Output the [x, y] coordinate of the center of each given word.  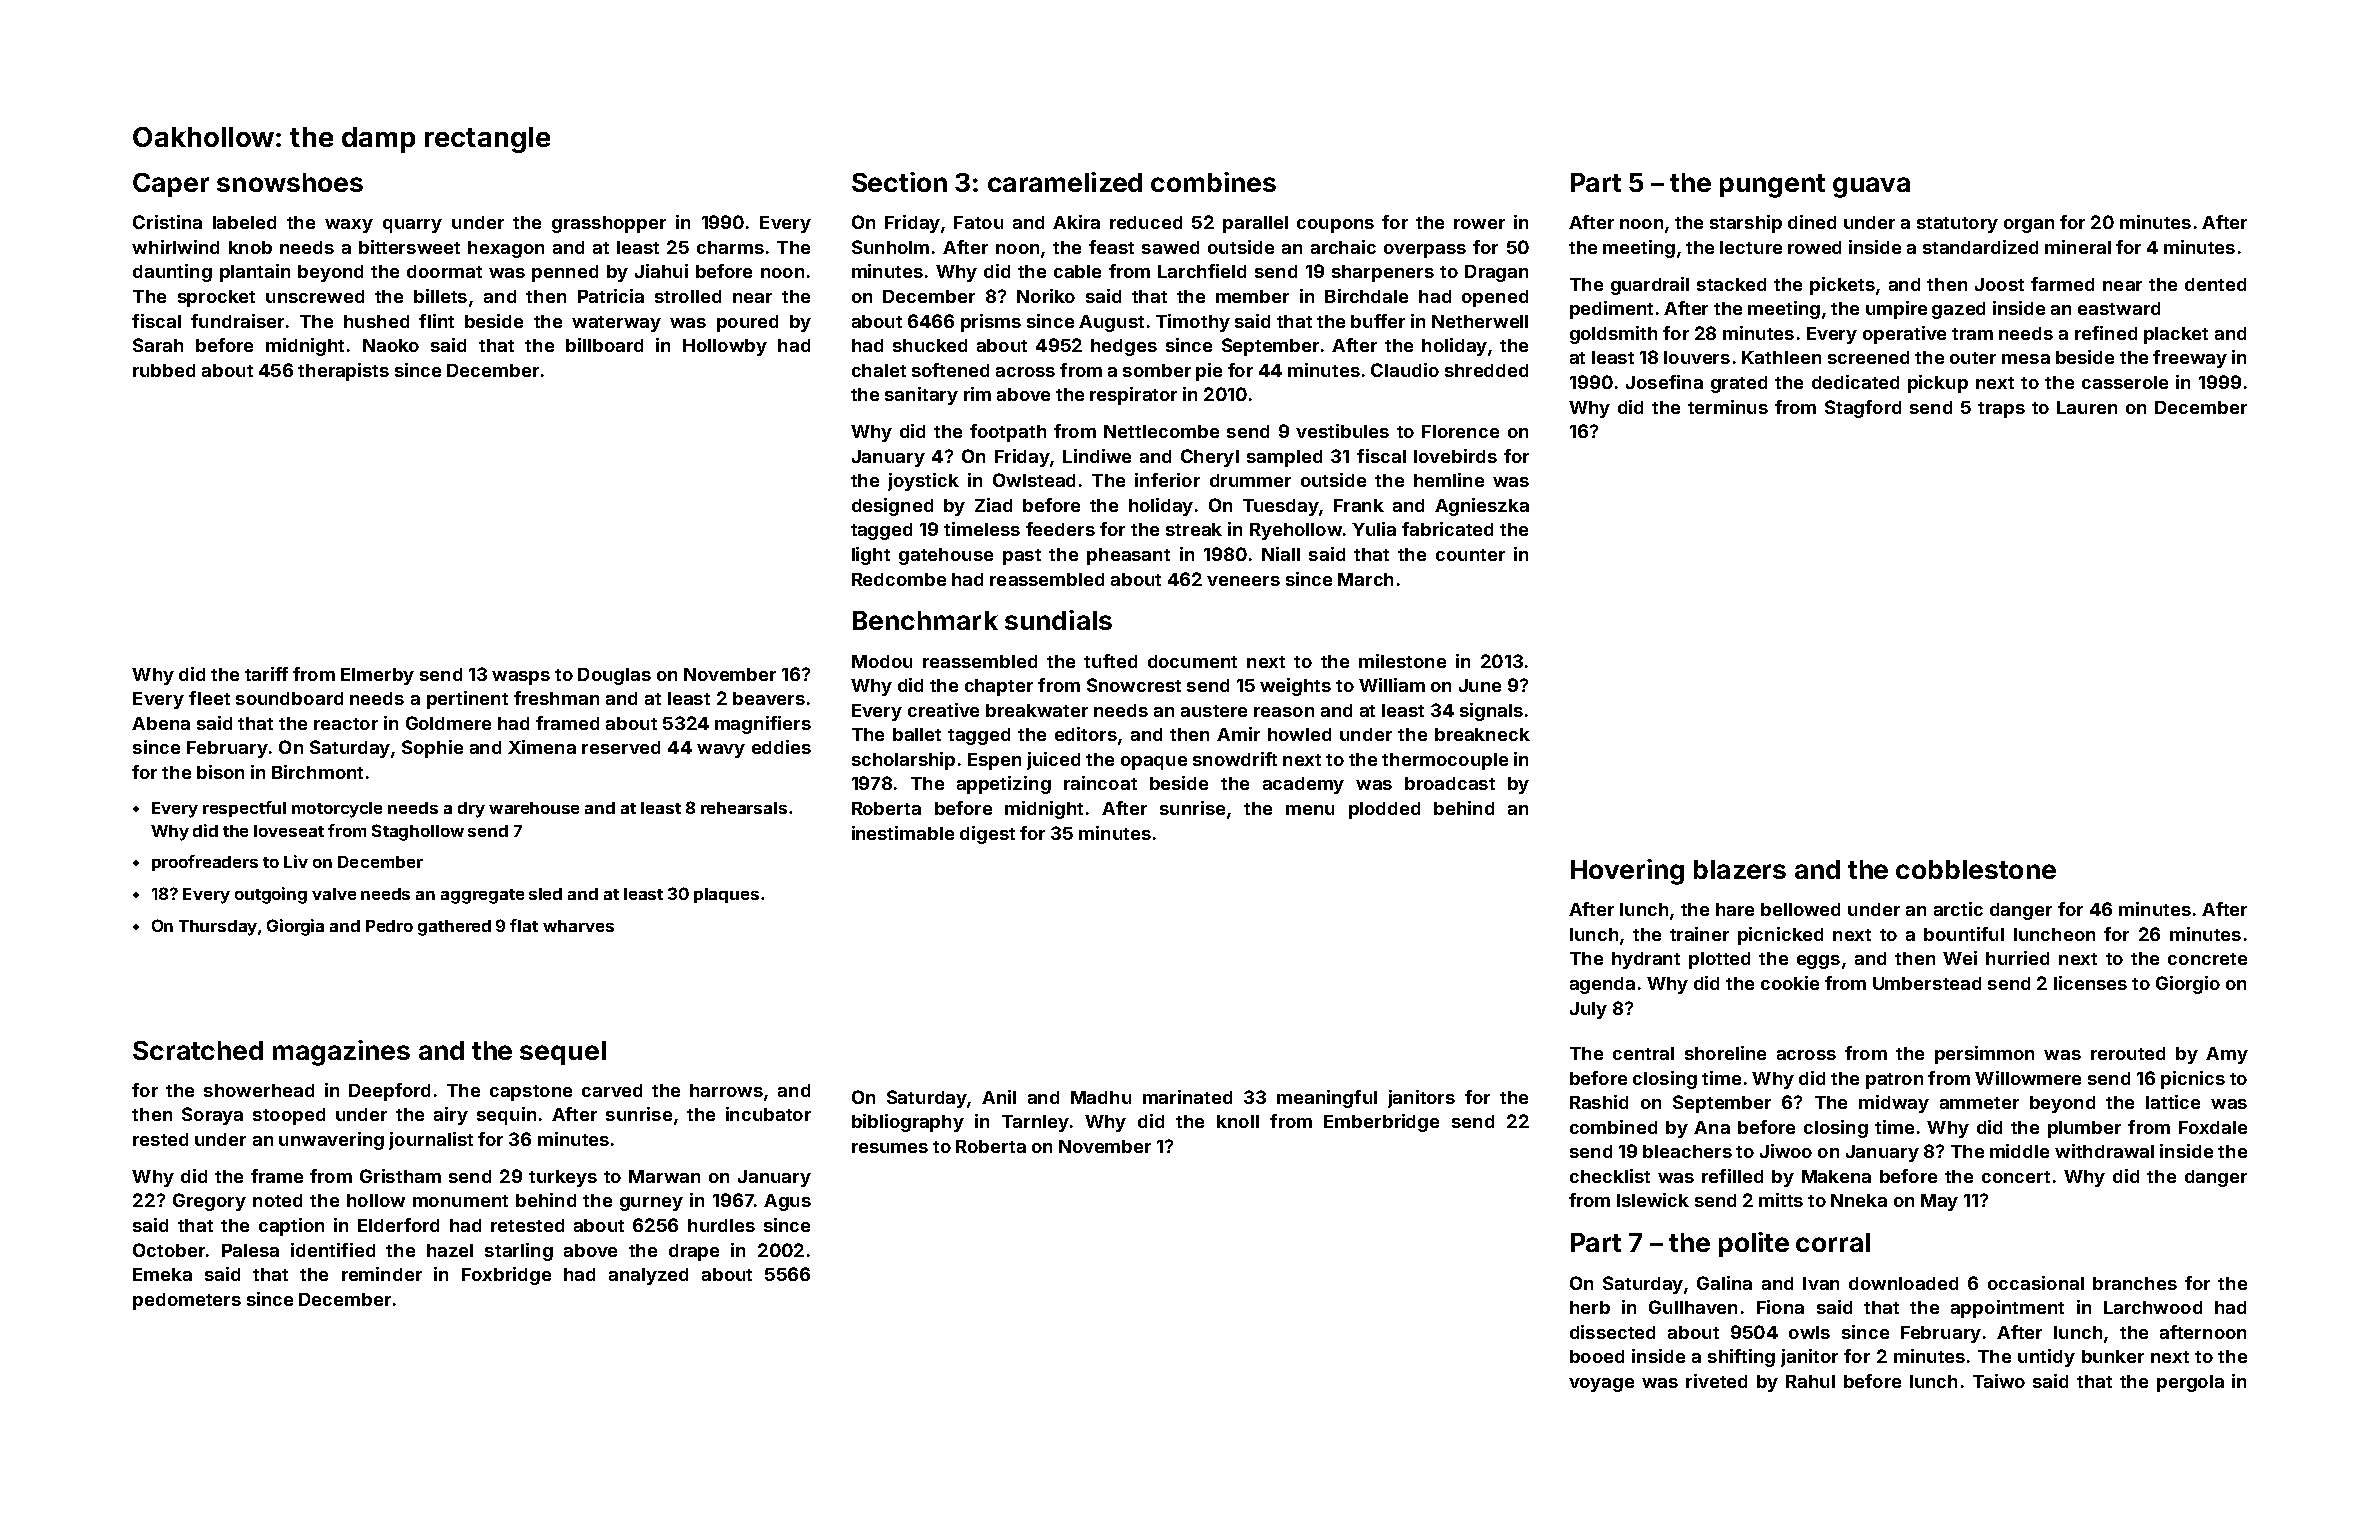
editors [1086, 734]
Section [899, 182]
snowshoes [290, 182]
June [1480, 685]
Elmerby [377, 676]
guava [1871, 187]
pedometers [187, 1301]
